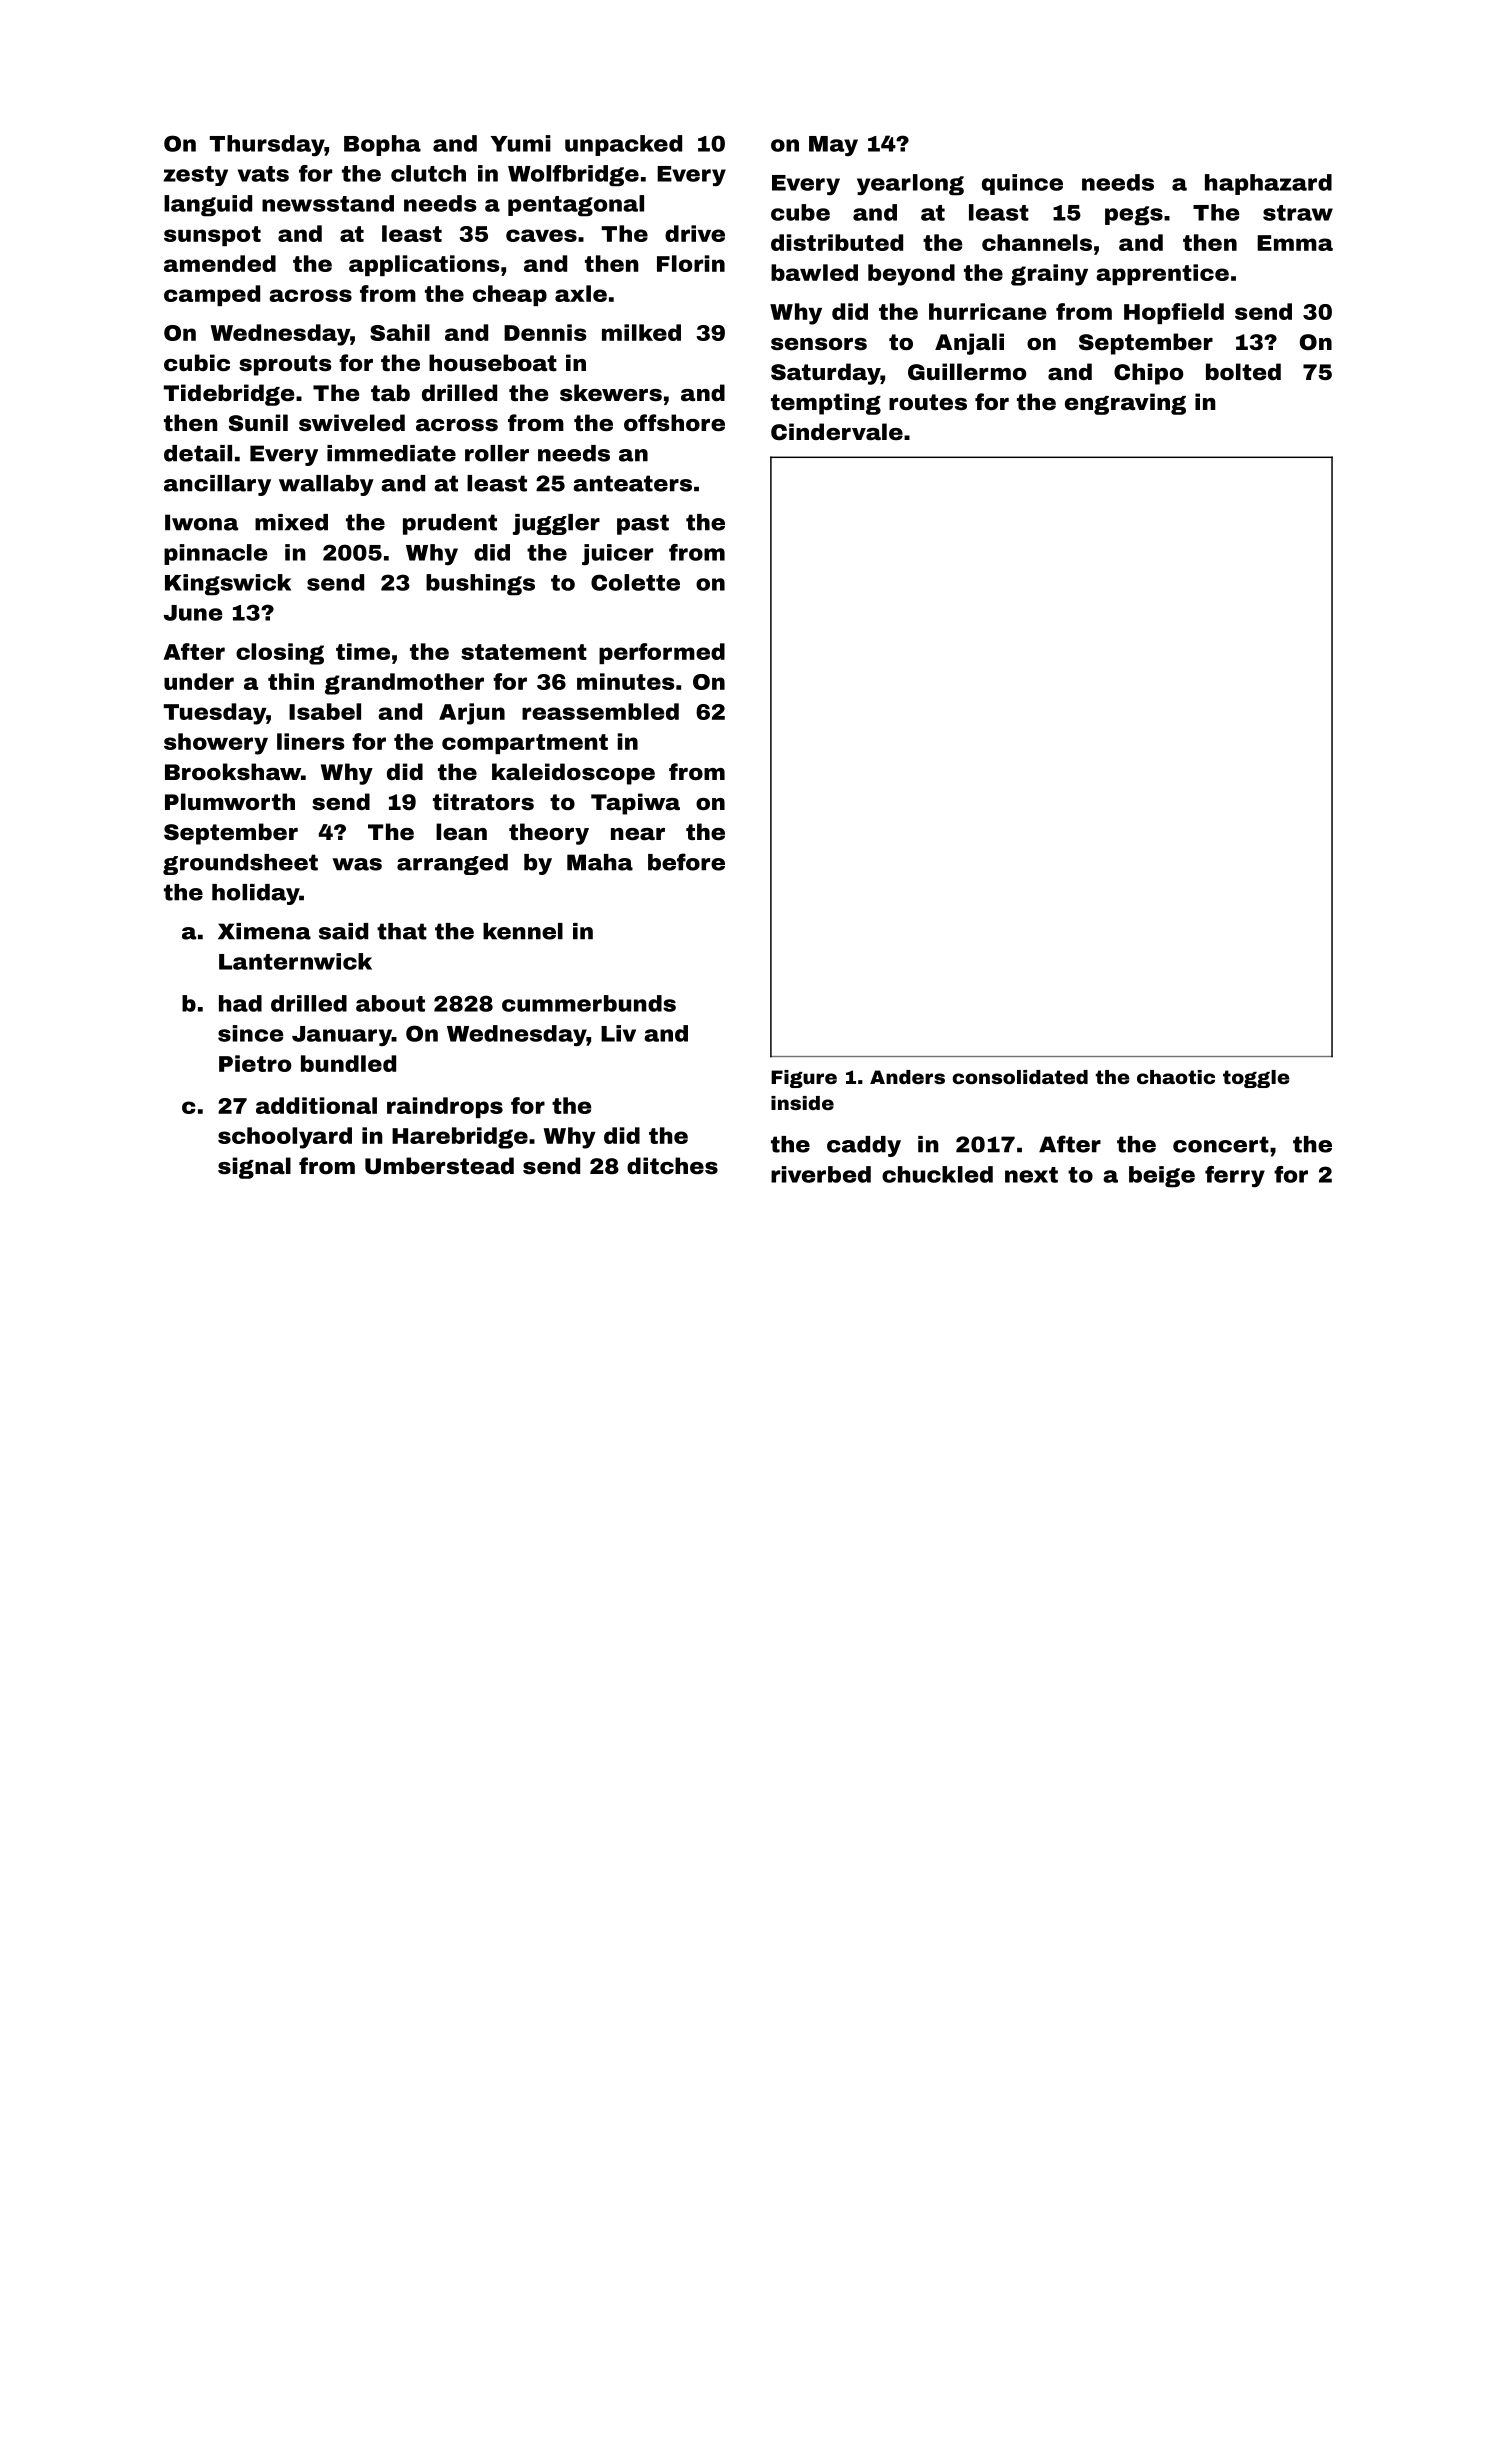  I want to click on performed, so click(662, 653).
